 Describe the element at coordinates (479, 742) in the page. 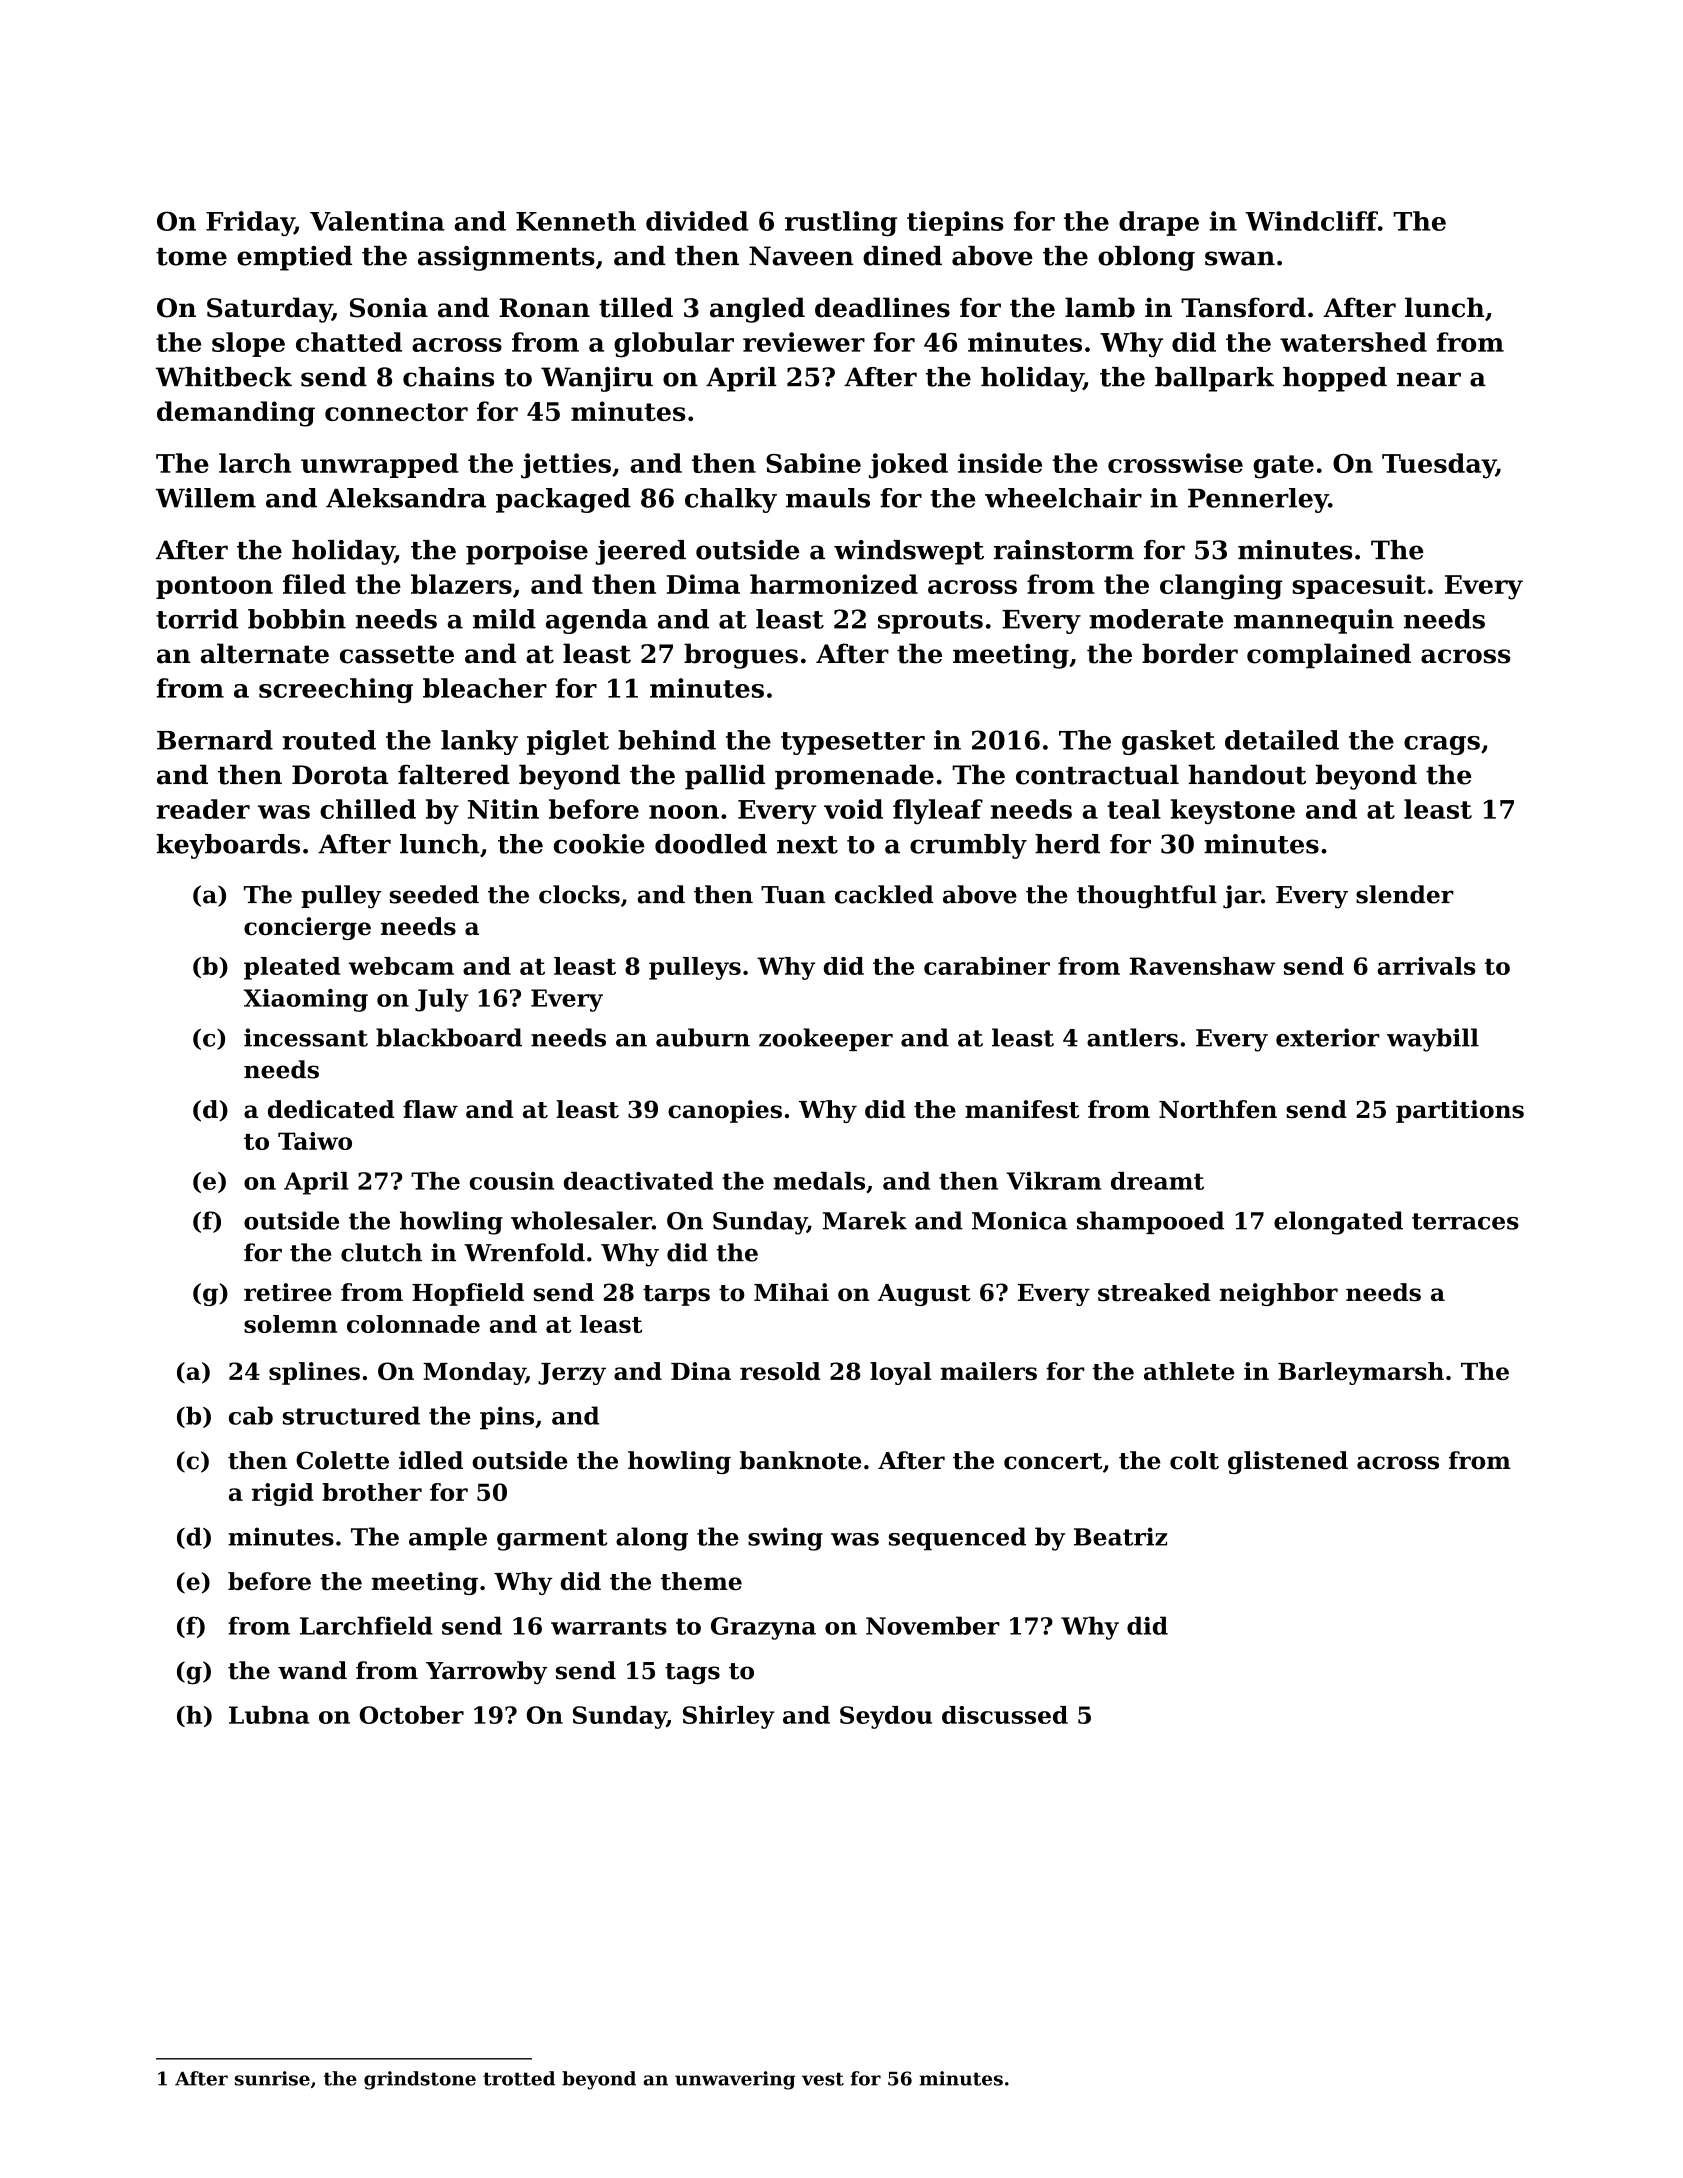

I see `lanky` at that location.
